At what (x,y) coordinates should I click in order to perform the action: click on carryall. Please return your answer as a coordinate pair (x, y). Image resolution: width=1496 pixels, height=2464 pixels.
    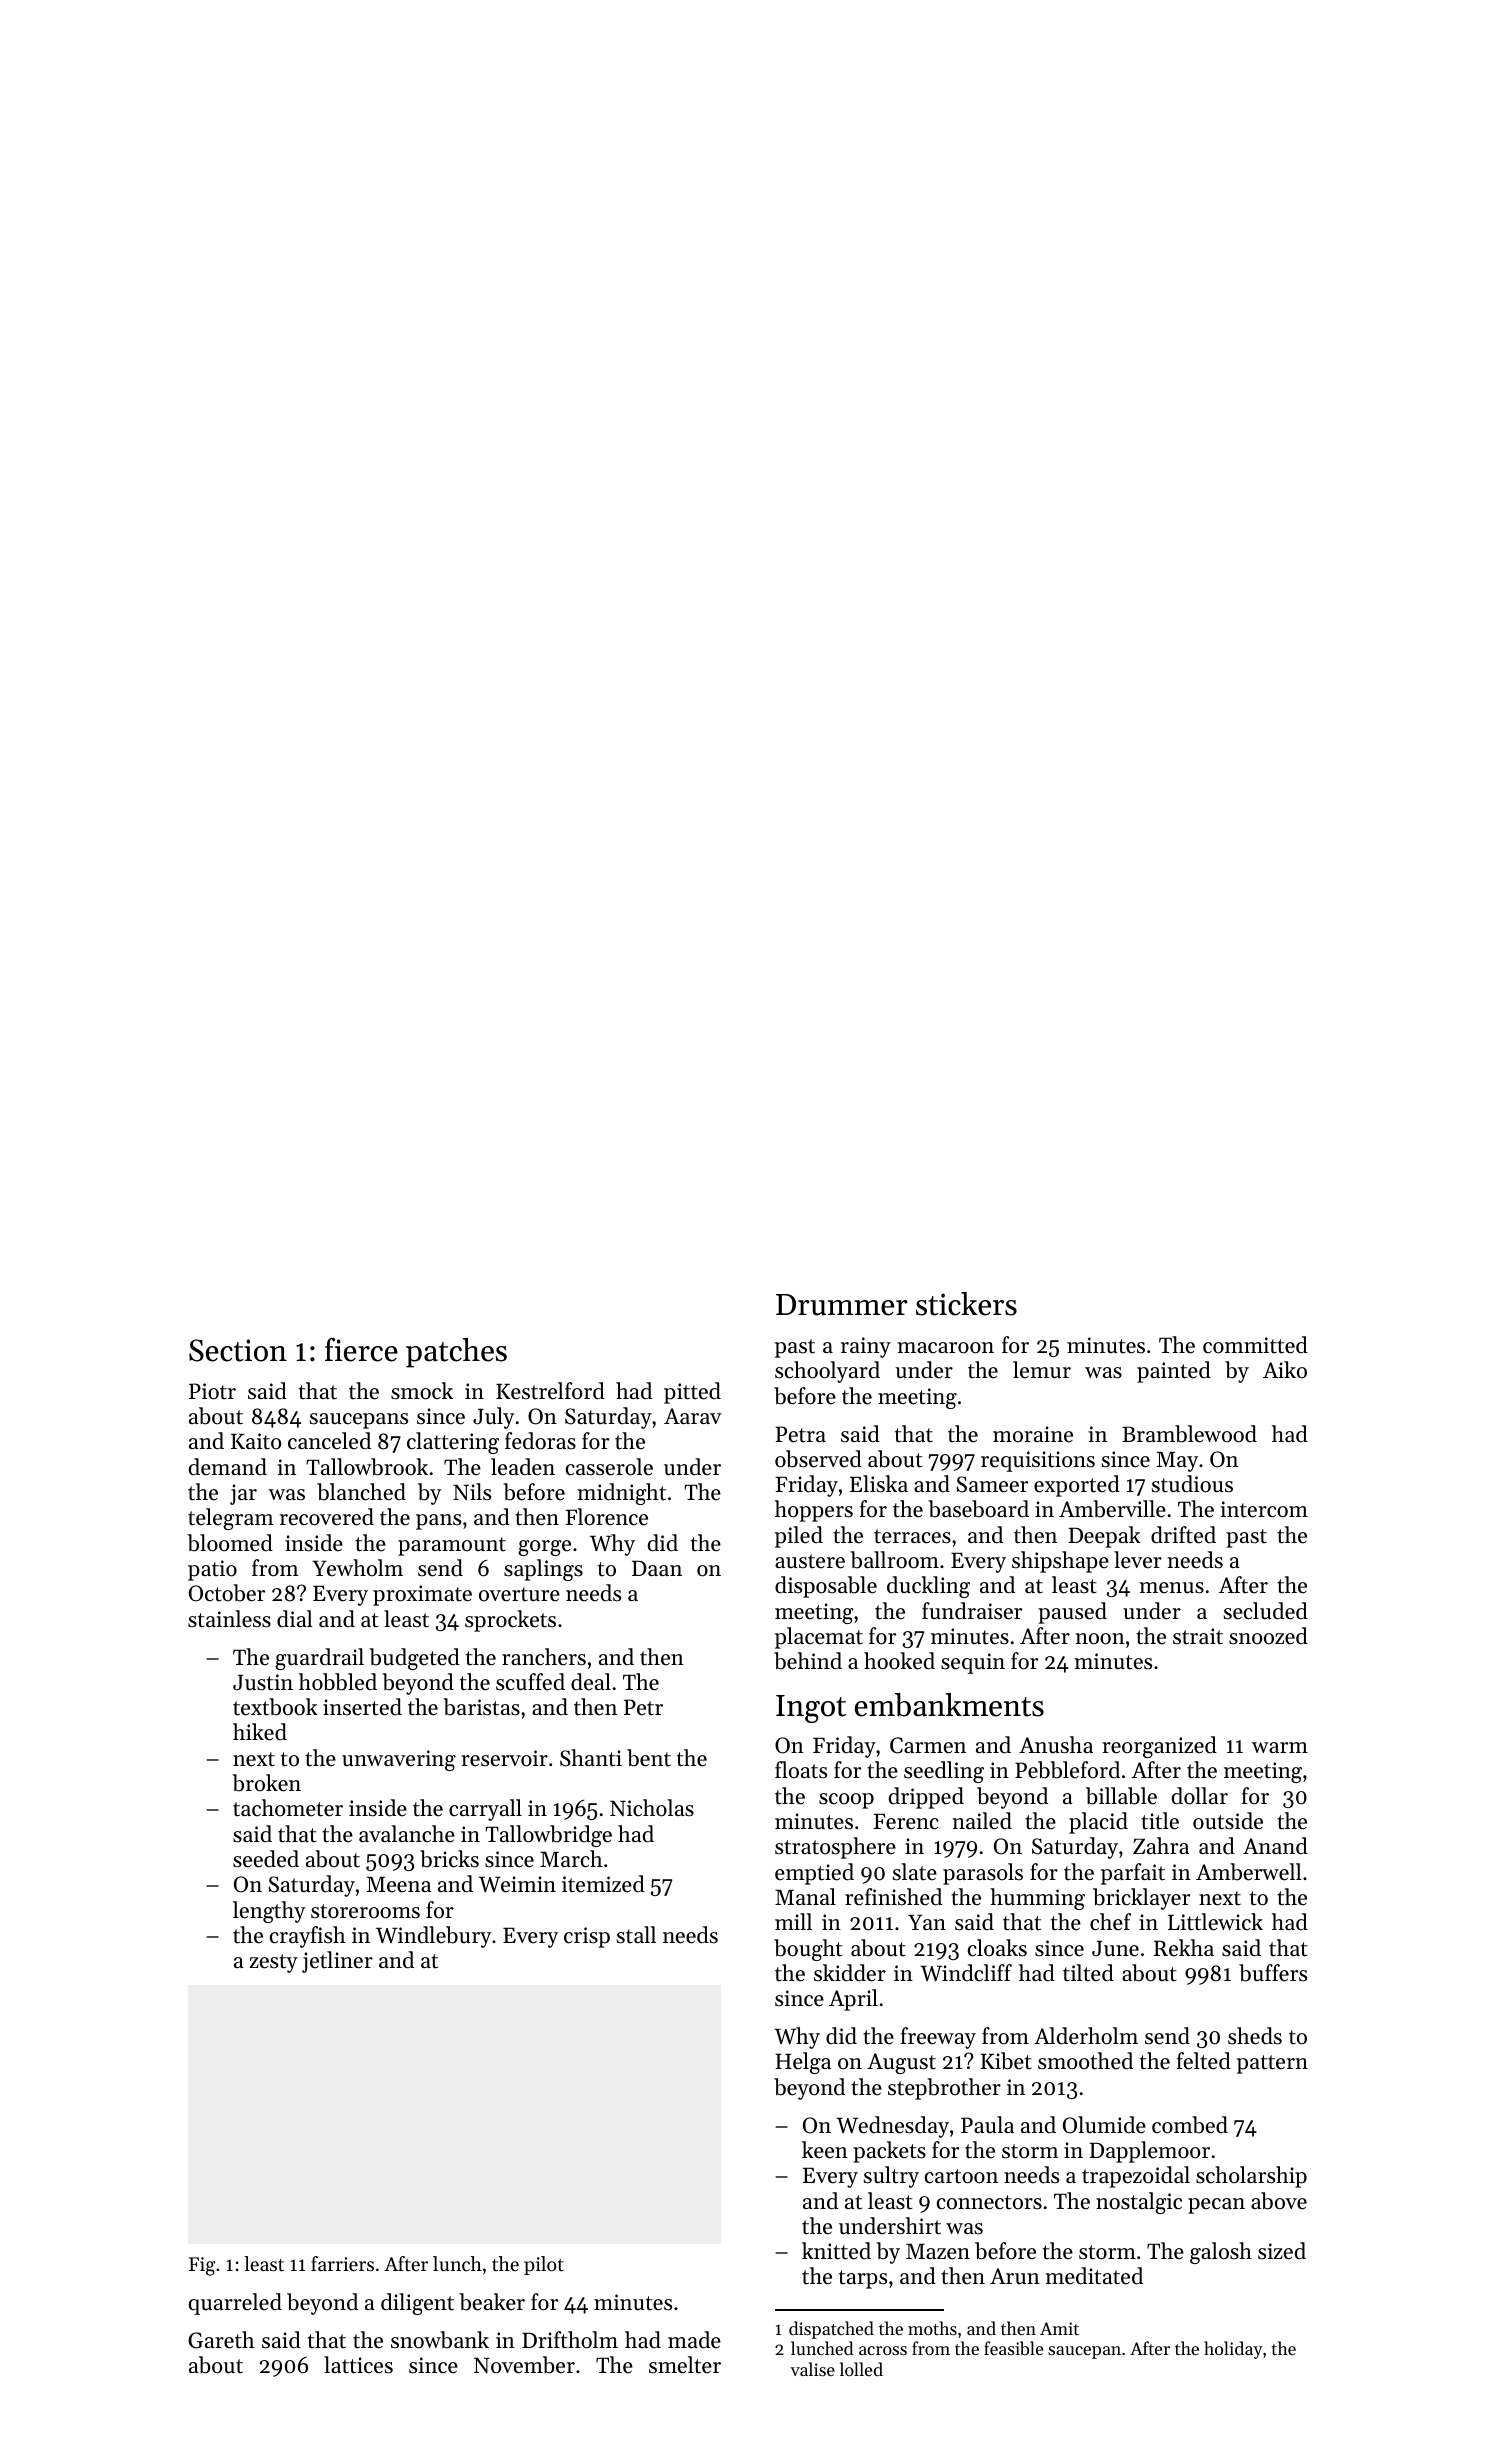
    Looking at the image, I should click on (485, 1810).
